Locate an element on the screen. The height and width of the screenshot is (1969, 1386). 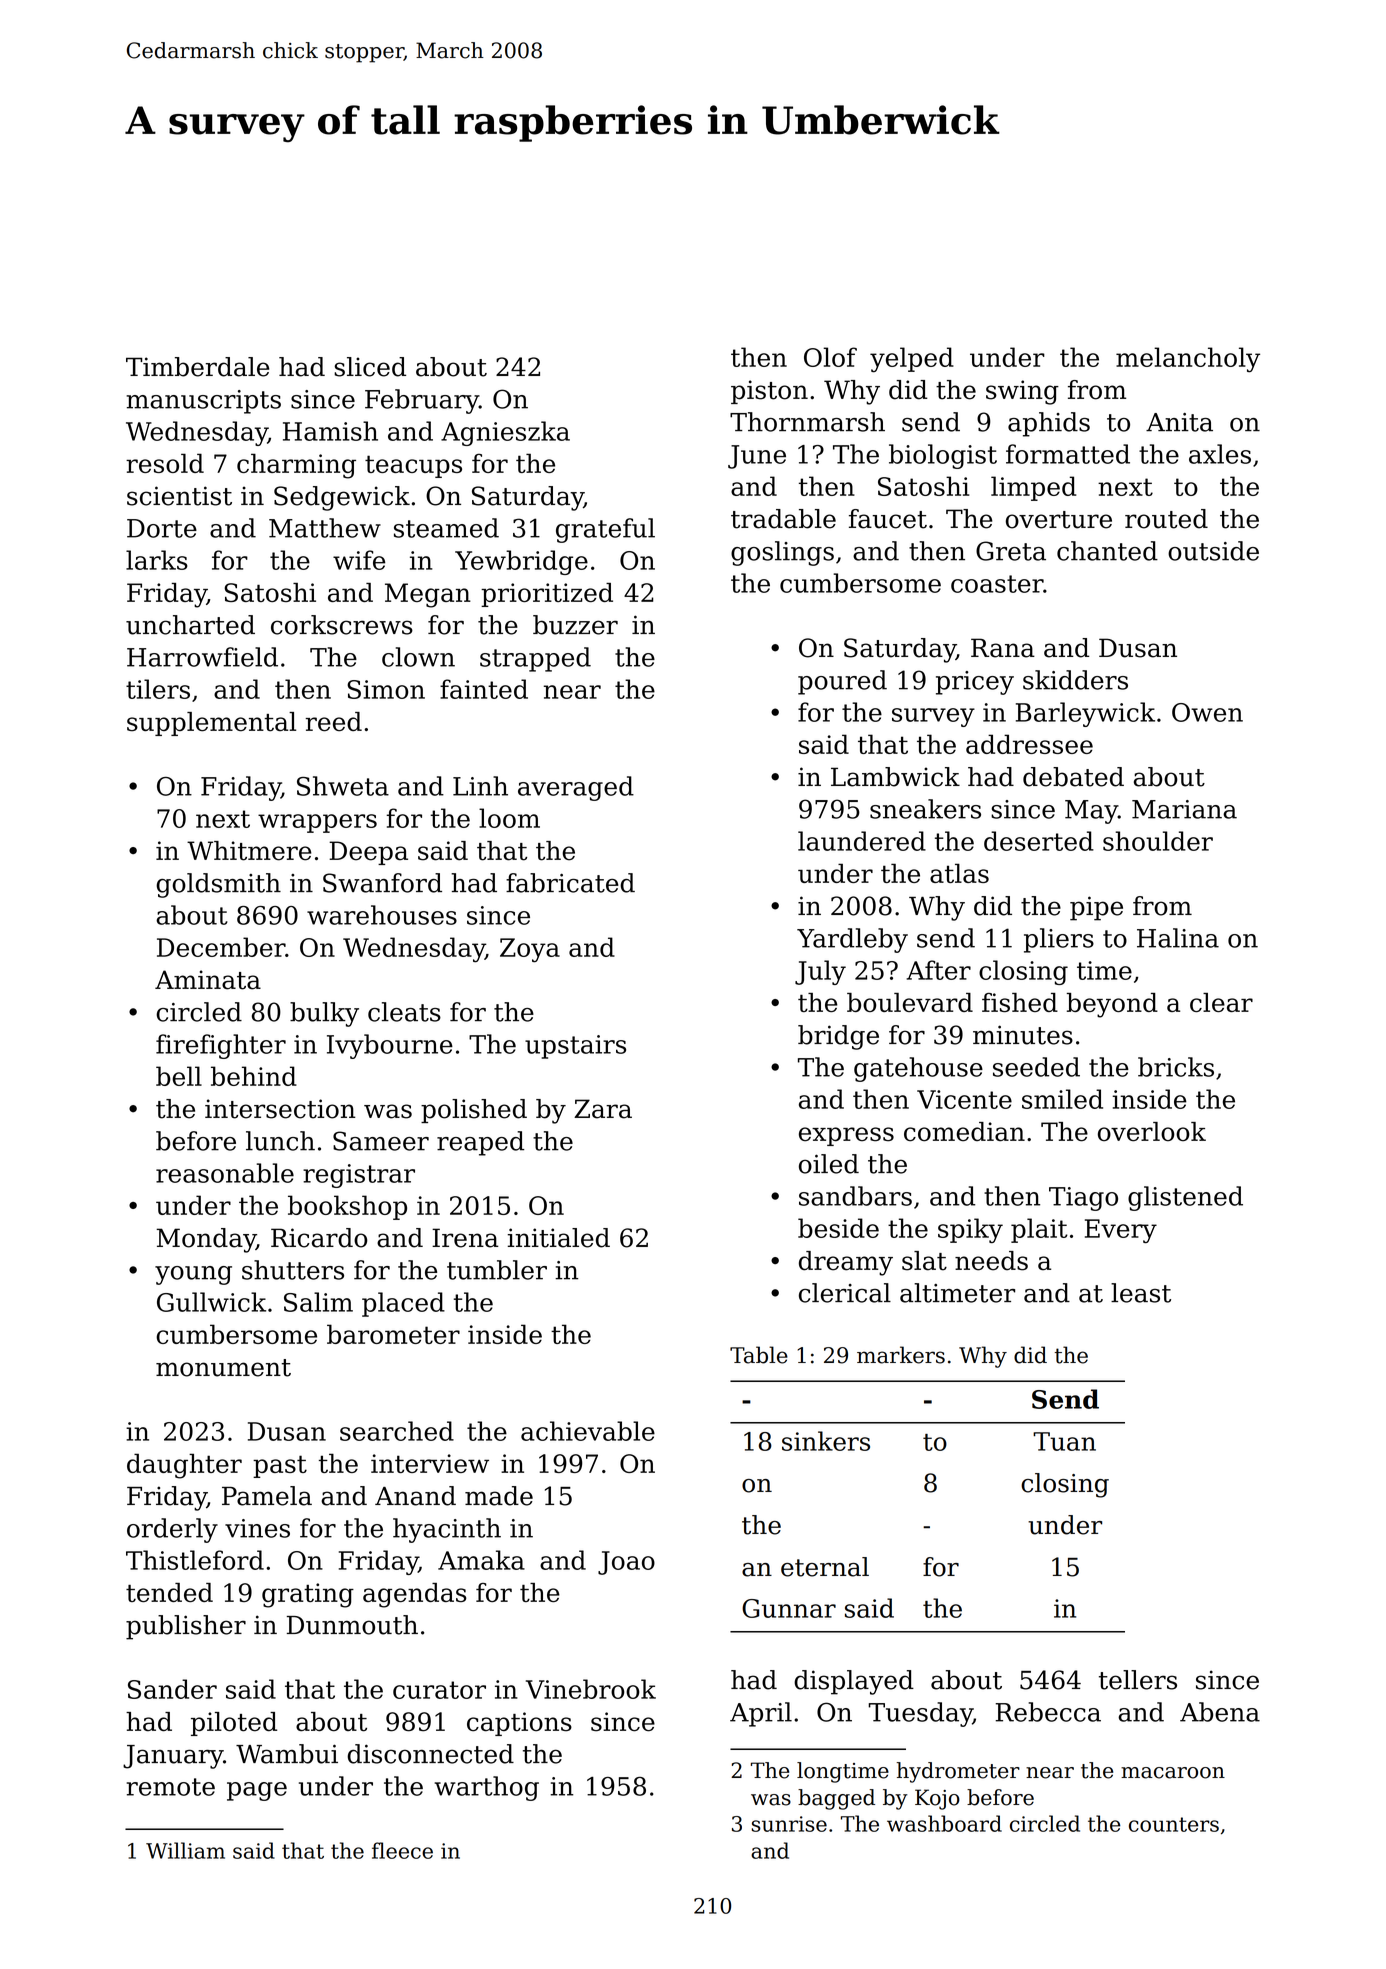
vines is located at coordinates (257, 1528).
